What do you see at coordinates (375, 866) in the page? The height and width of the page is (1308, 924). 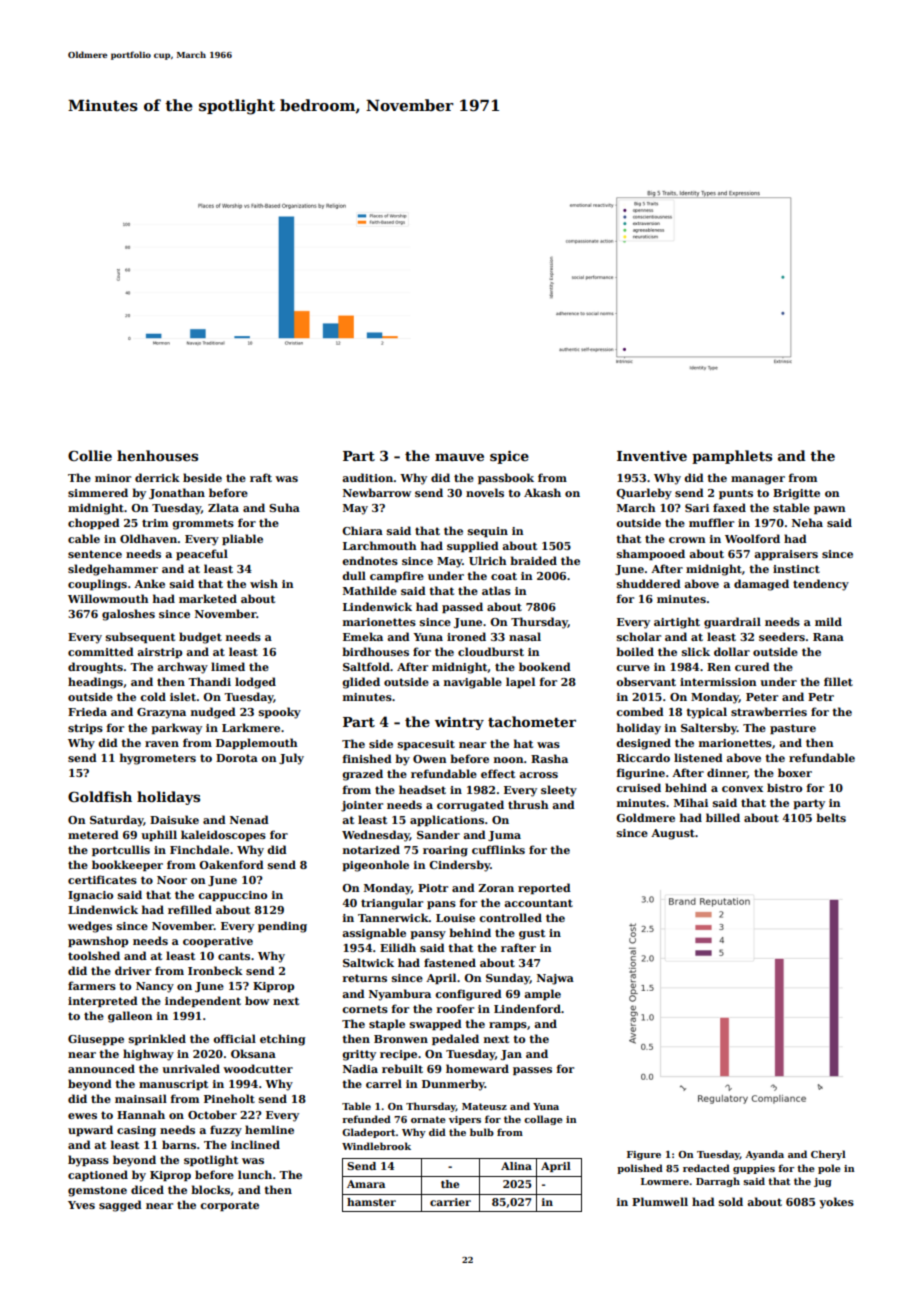 I see `pigeonhole` at bounding box center [375, 866].
